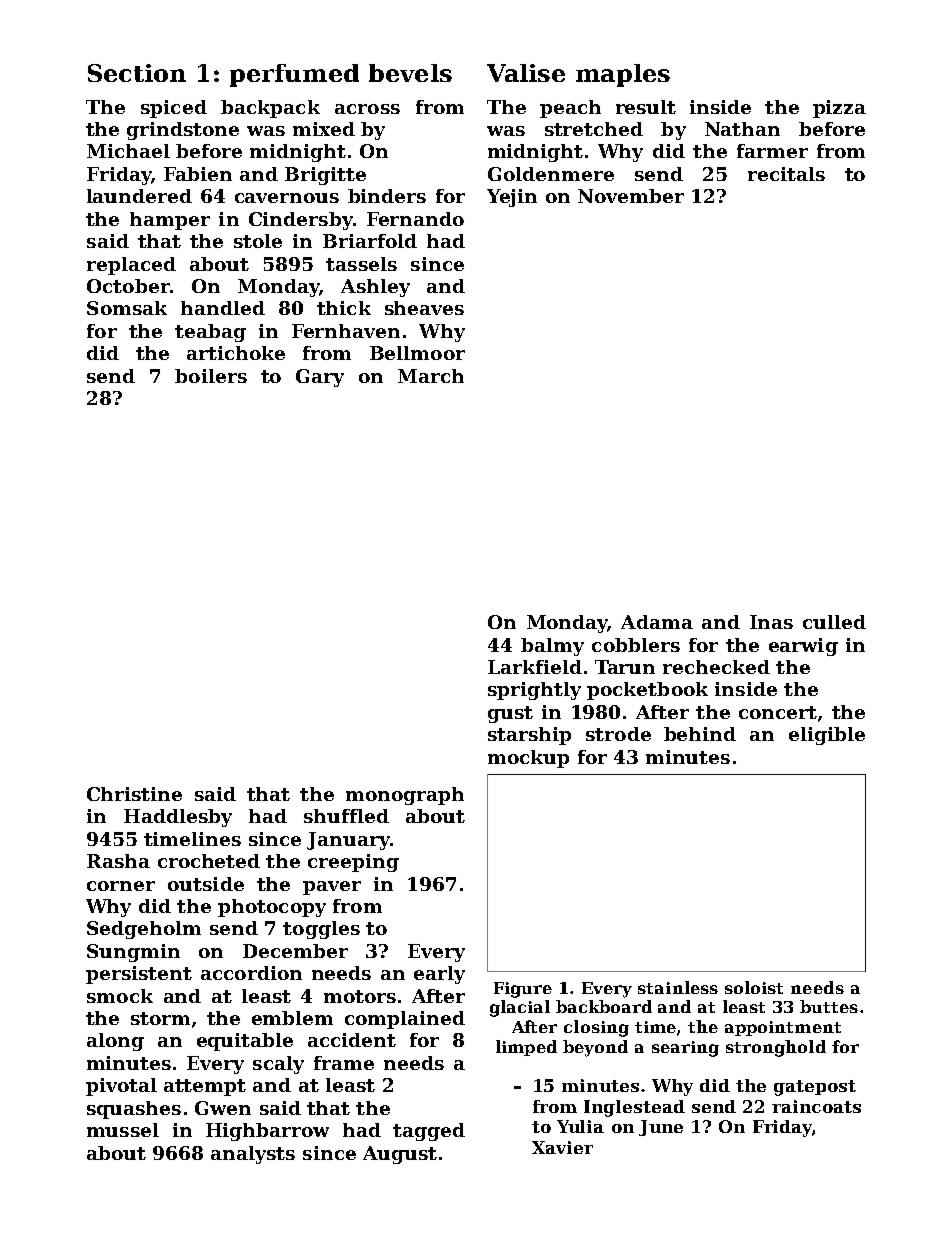 Image resolution: width=952 pixels, height=1233 pixels. What do you see at coordinates (786, 174) in the page?
I see `recitals` at bounding box center [786, 174].
